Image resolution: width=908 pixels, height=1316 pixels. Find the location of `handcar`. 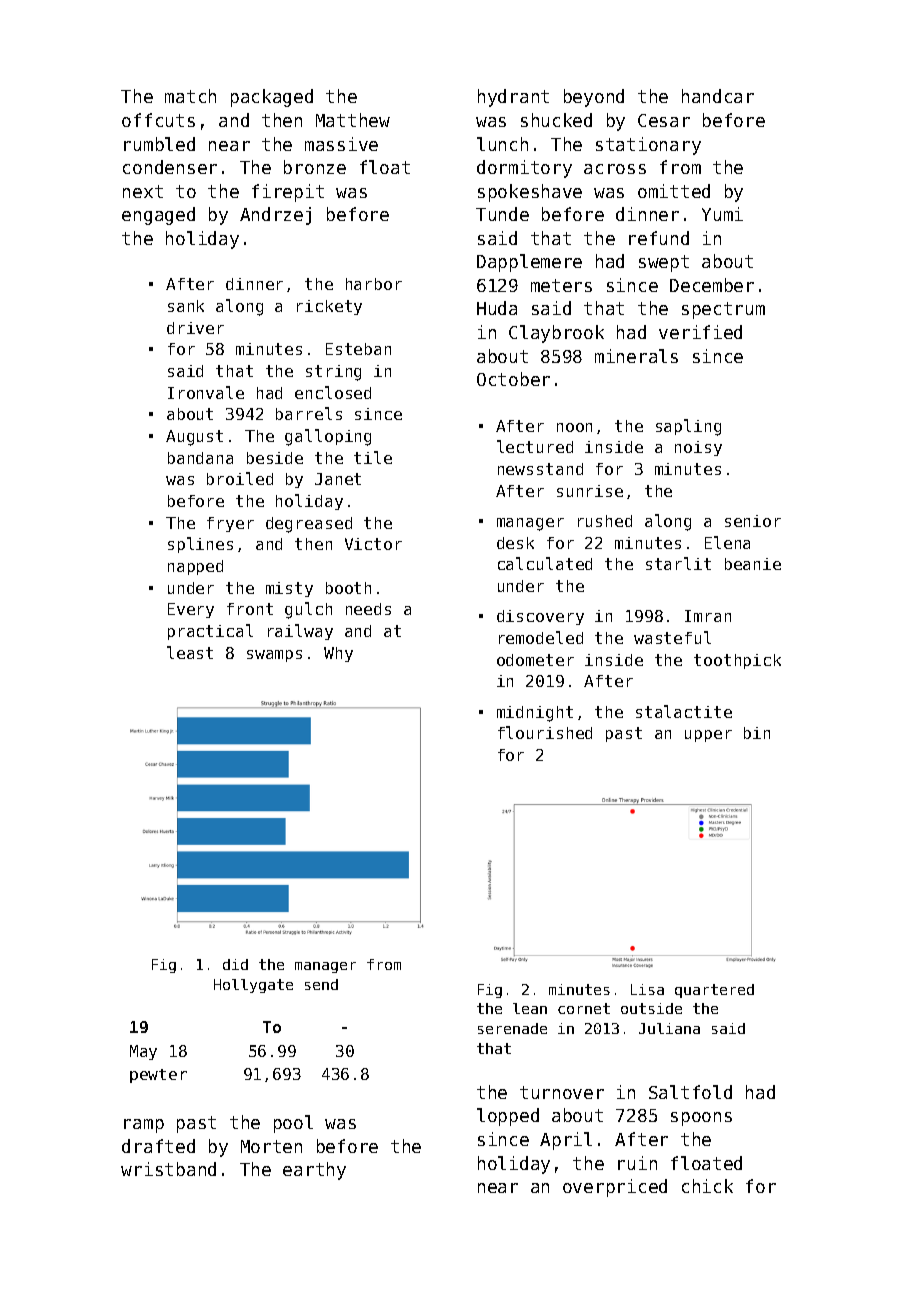

handcar is located at coordinates (718, 96).
